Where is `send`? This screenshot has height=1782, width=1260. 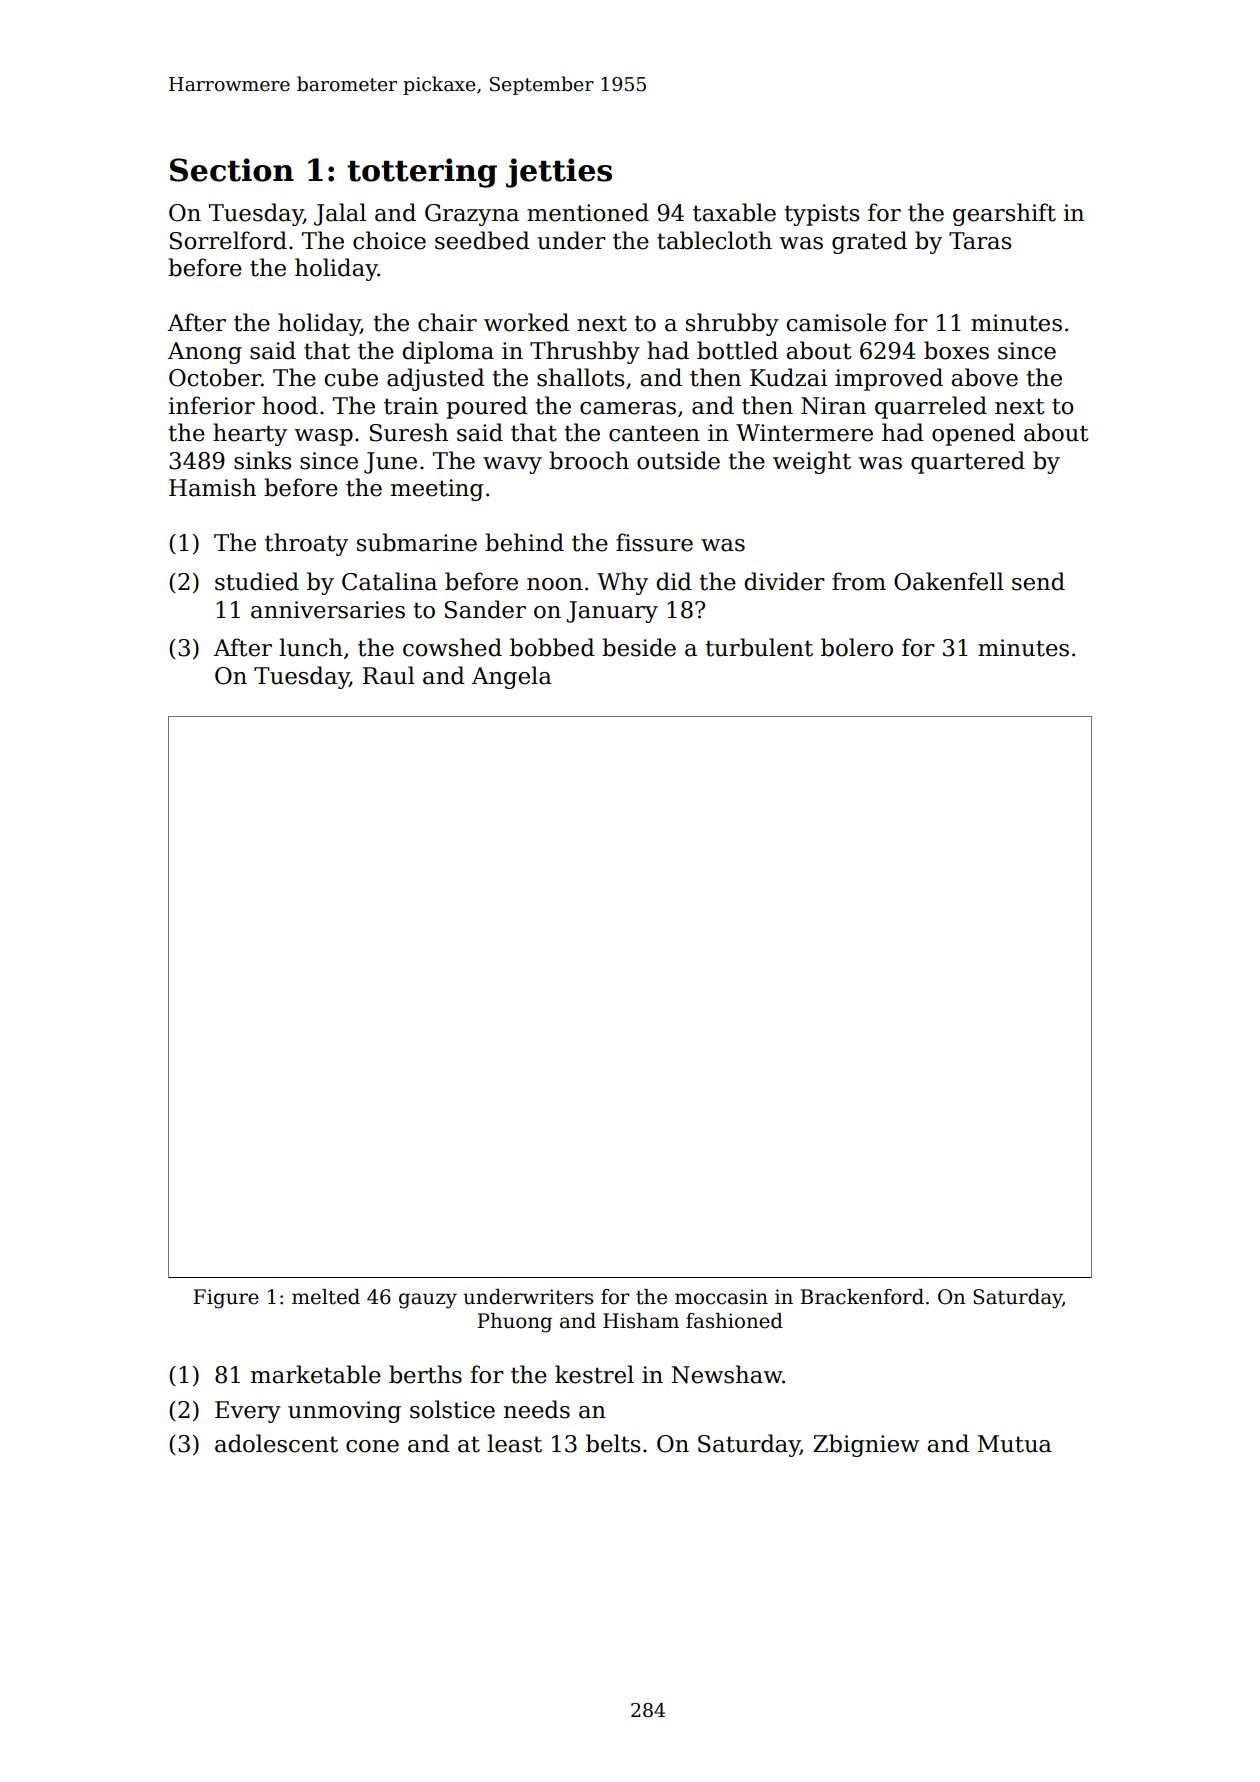 send is located at coordinates (1038, 581).
